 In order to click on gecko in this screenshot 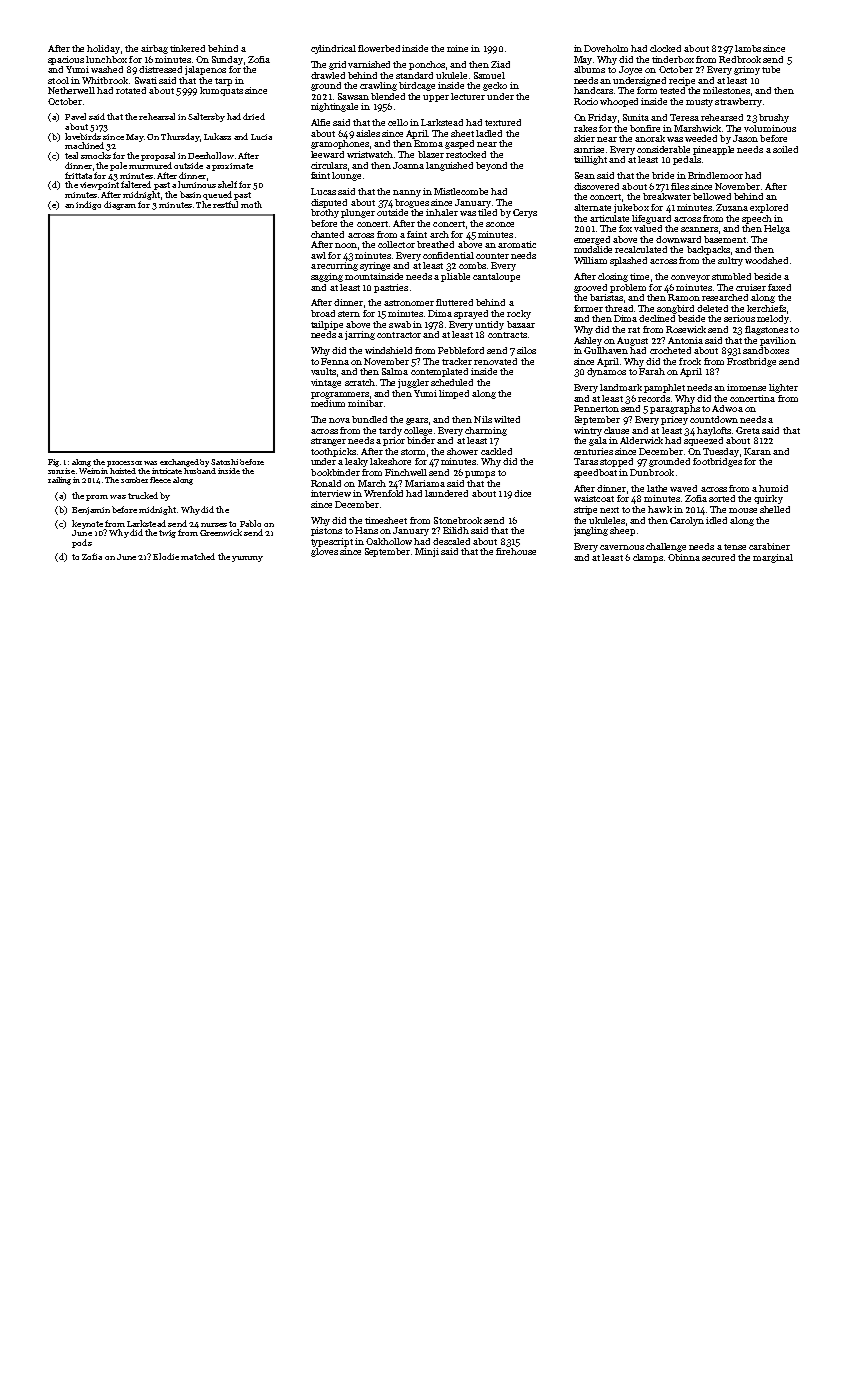, I will do `click(495, 86)`.
